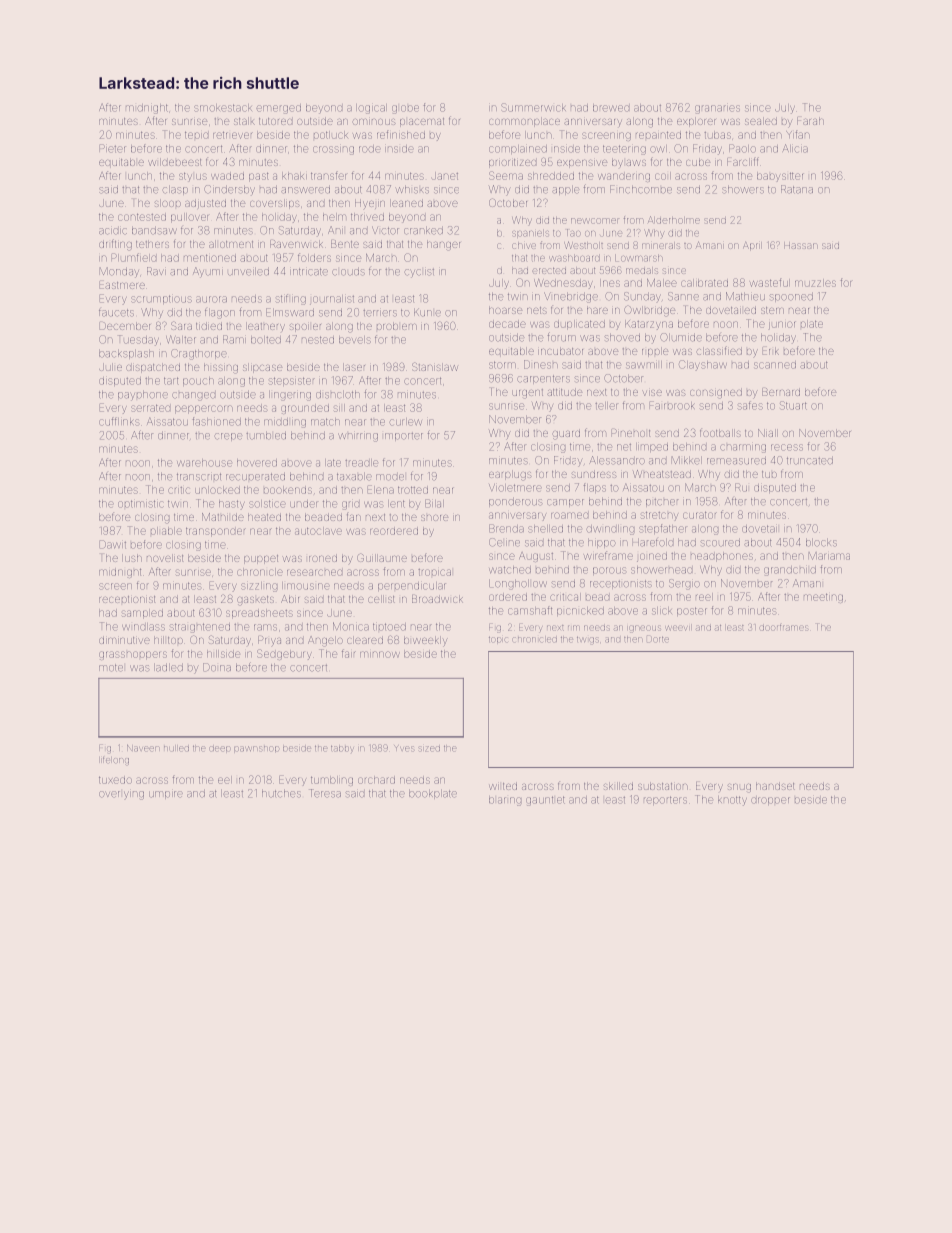 The height and width of the screenshot is (1233, 952). I want to click on Summerwick, so click(533, 107).
